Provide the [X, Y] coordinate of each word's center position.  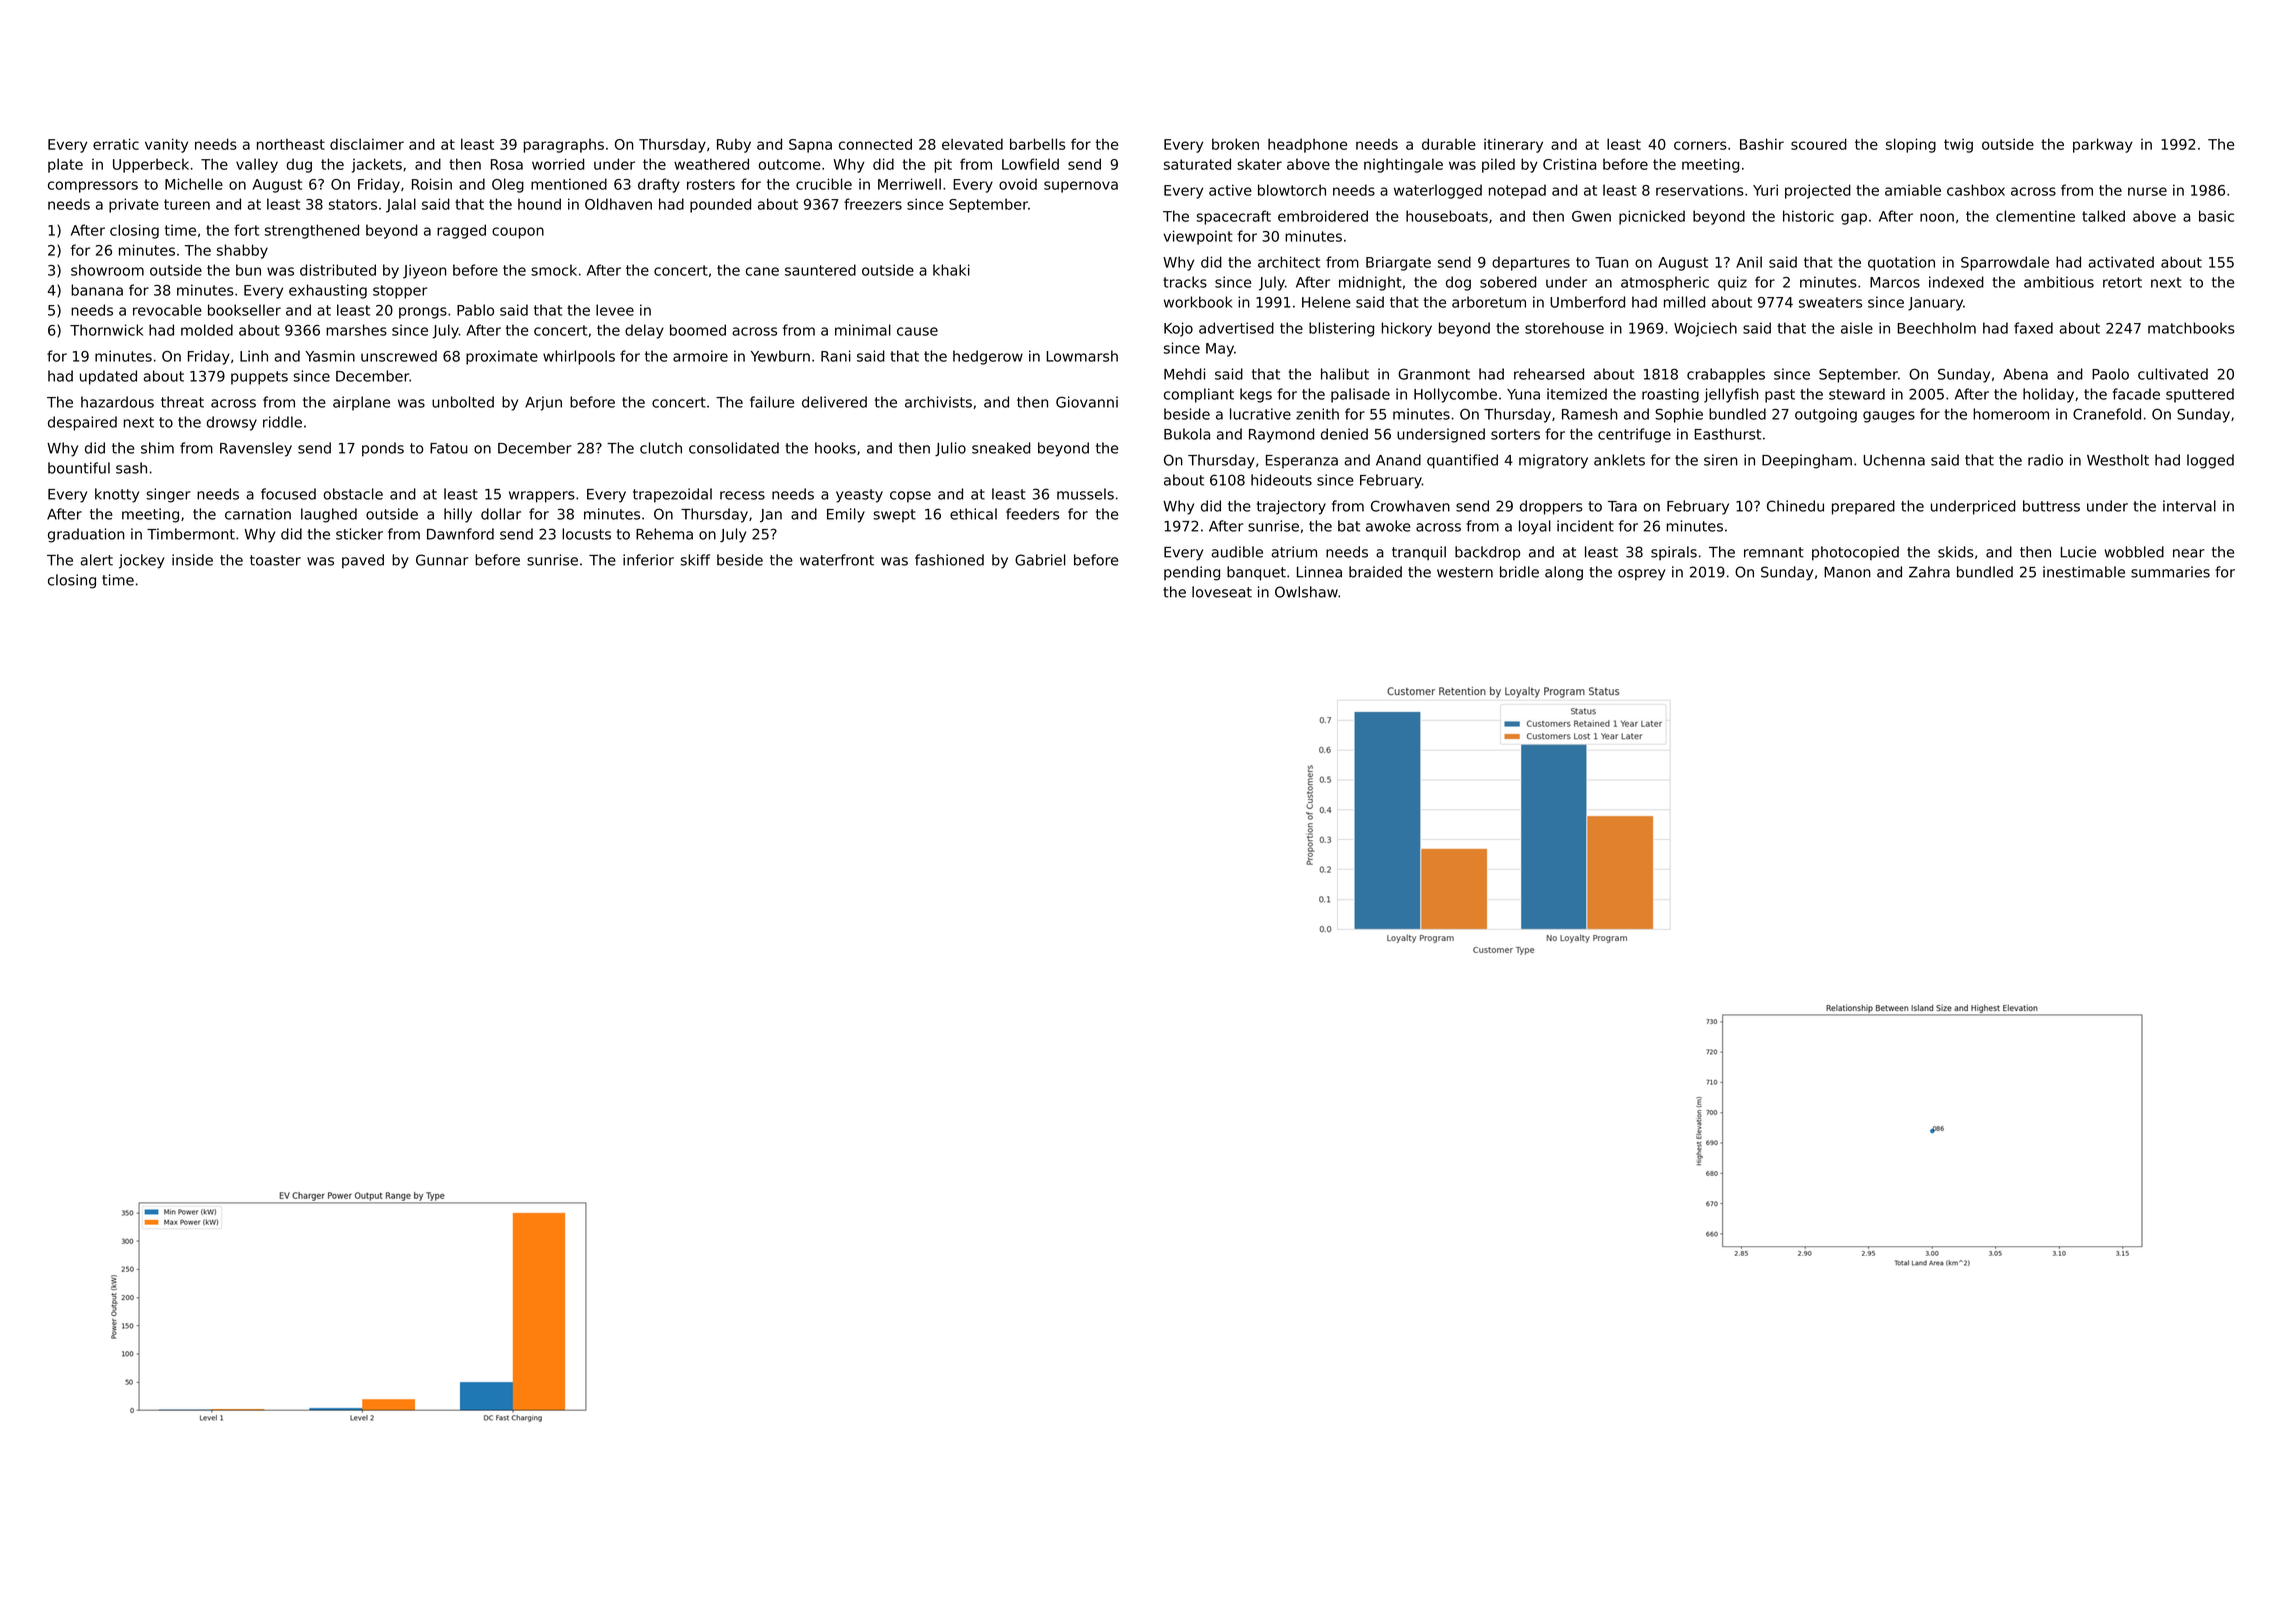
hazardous [117, 402]
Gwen [1591, 216]
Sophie [1679, 415]
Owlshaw [1306, 592]
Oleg [508, 185]
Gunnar [442, 560]
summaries [2170, 572]
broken [1235, 144]
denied [1344, 434]
